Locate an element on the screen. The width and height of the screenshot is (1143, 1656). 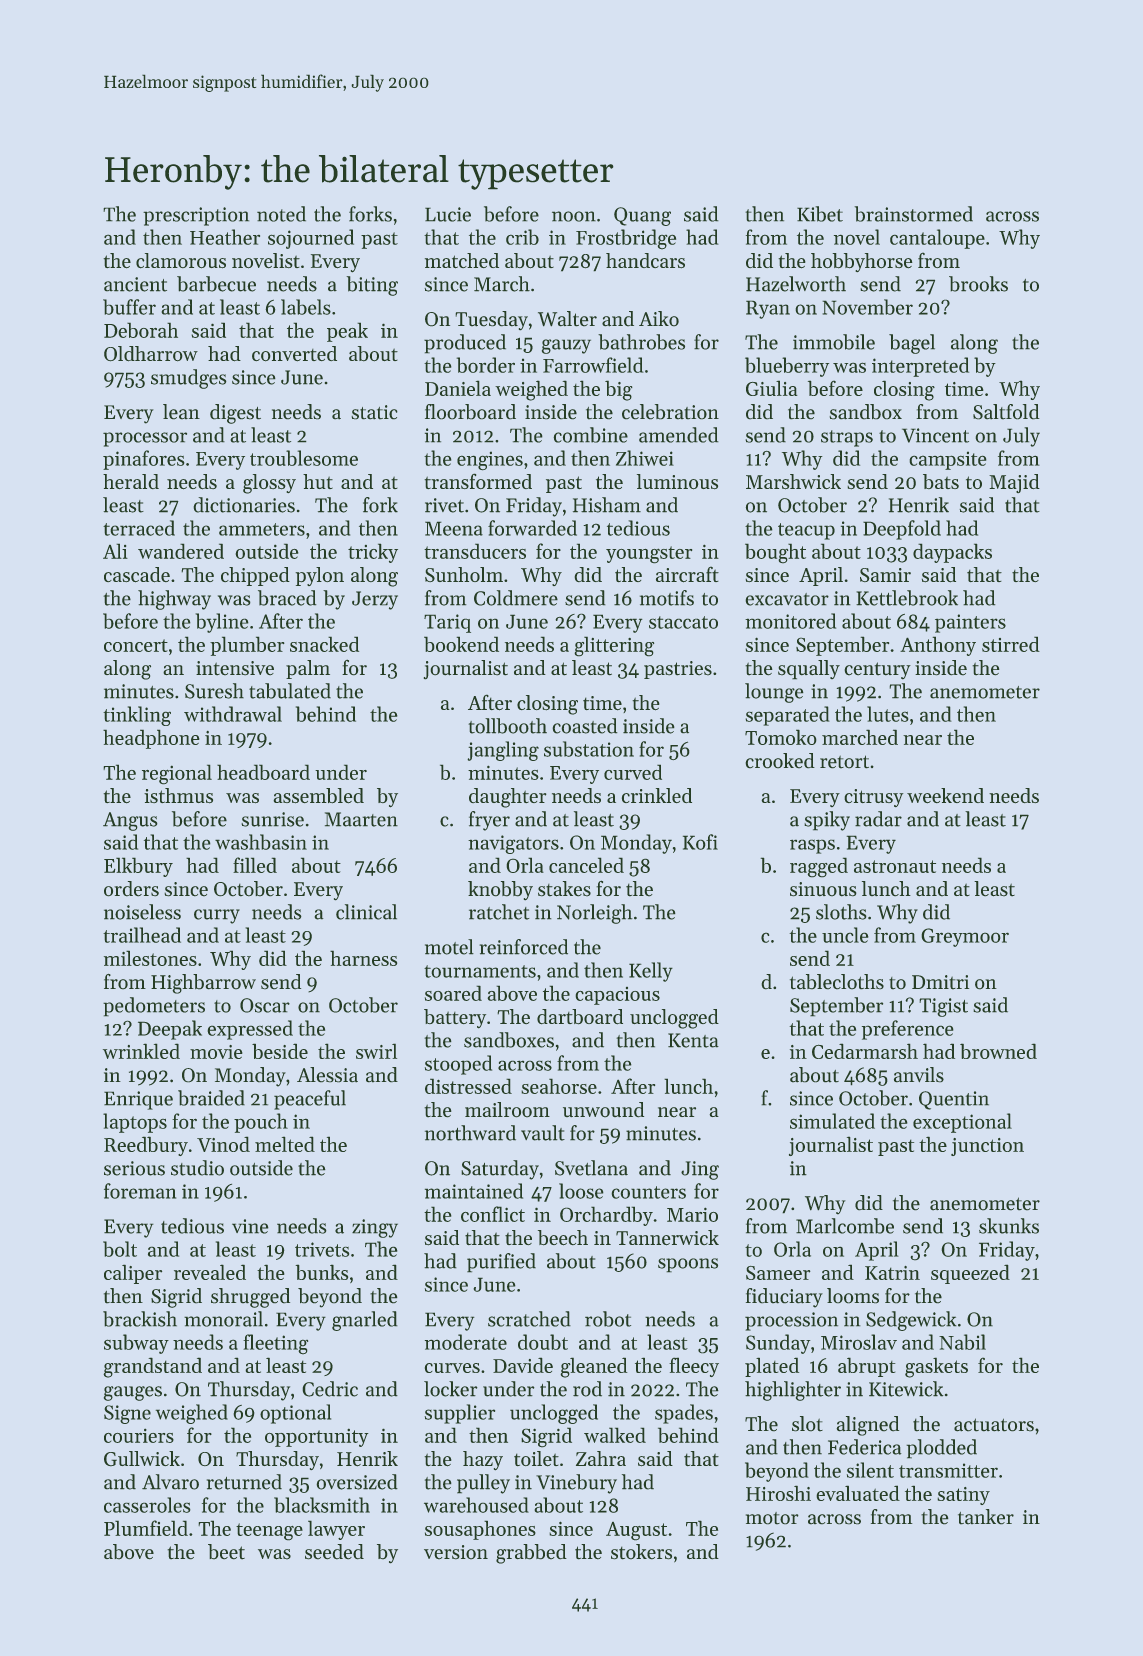
citrusy is located at coordinates (874, 798).
